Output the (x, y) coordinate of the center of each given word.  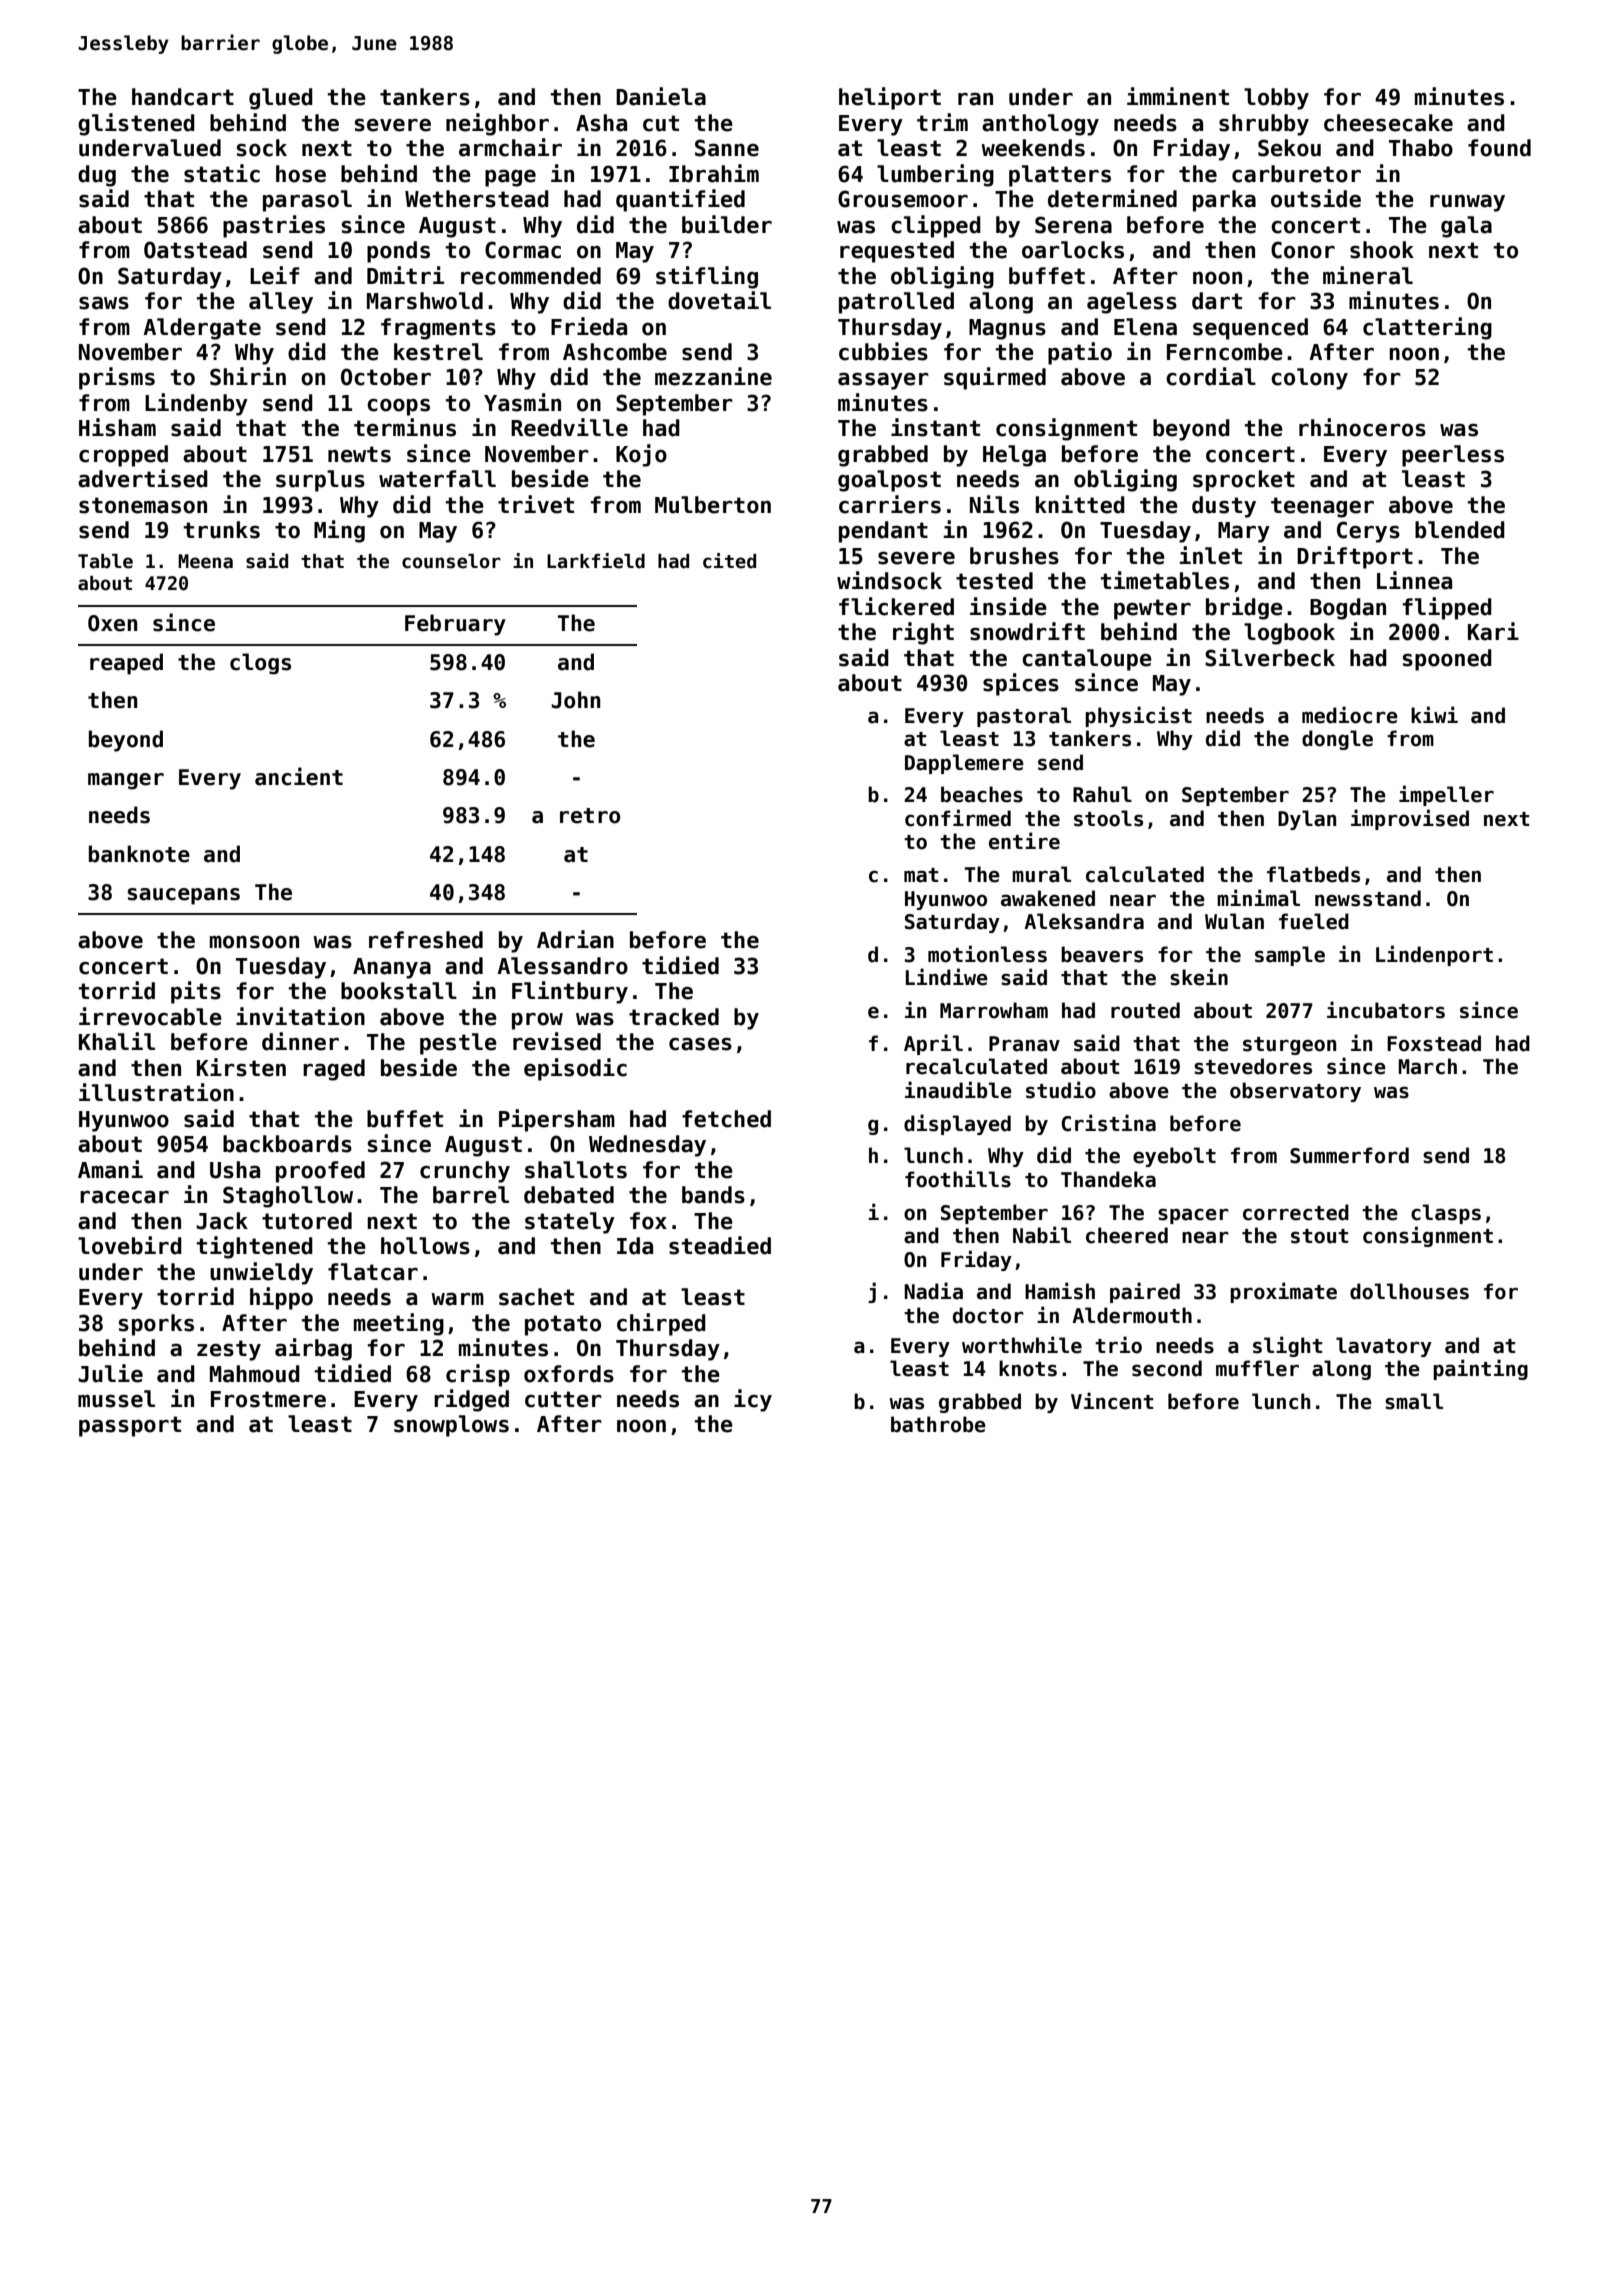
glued (281, 99)
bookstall (399, 991)
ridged (471, 1400)
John (575, 700)
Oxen (112, 623)
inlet (1211, 555)
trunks (222, 530)
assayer (883, 381)
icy (753, 1400)
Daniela (661, 96)
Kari (1493, 631)
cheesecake (1388, 123)
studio (1061, 1090)
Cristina (1108, 1123)
